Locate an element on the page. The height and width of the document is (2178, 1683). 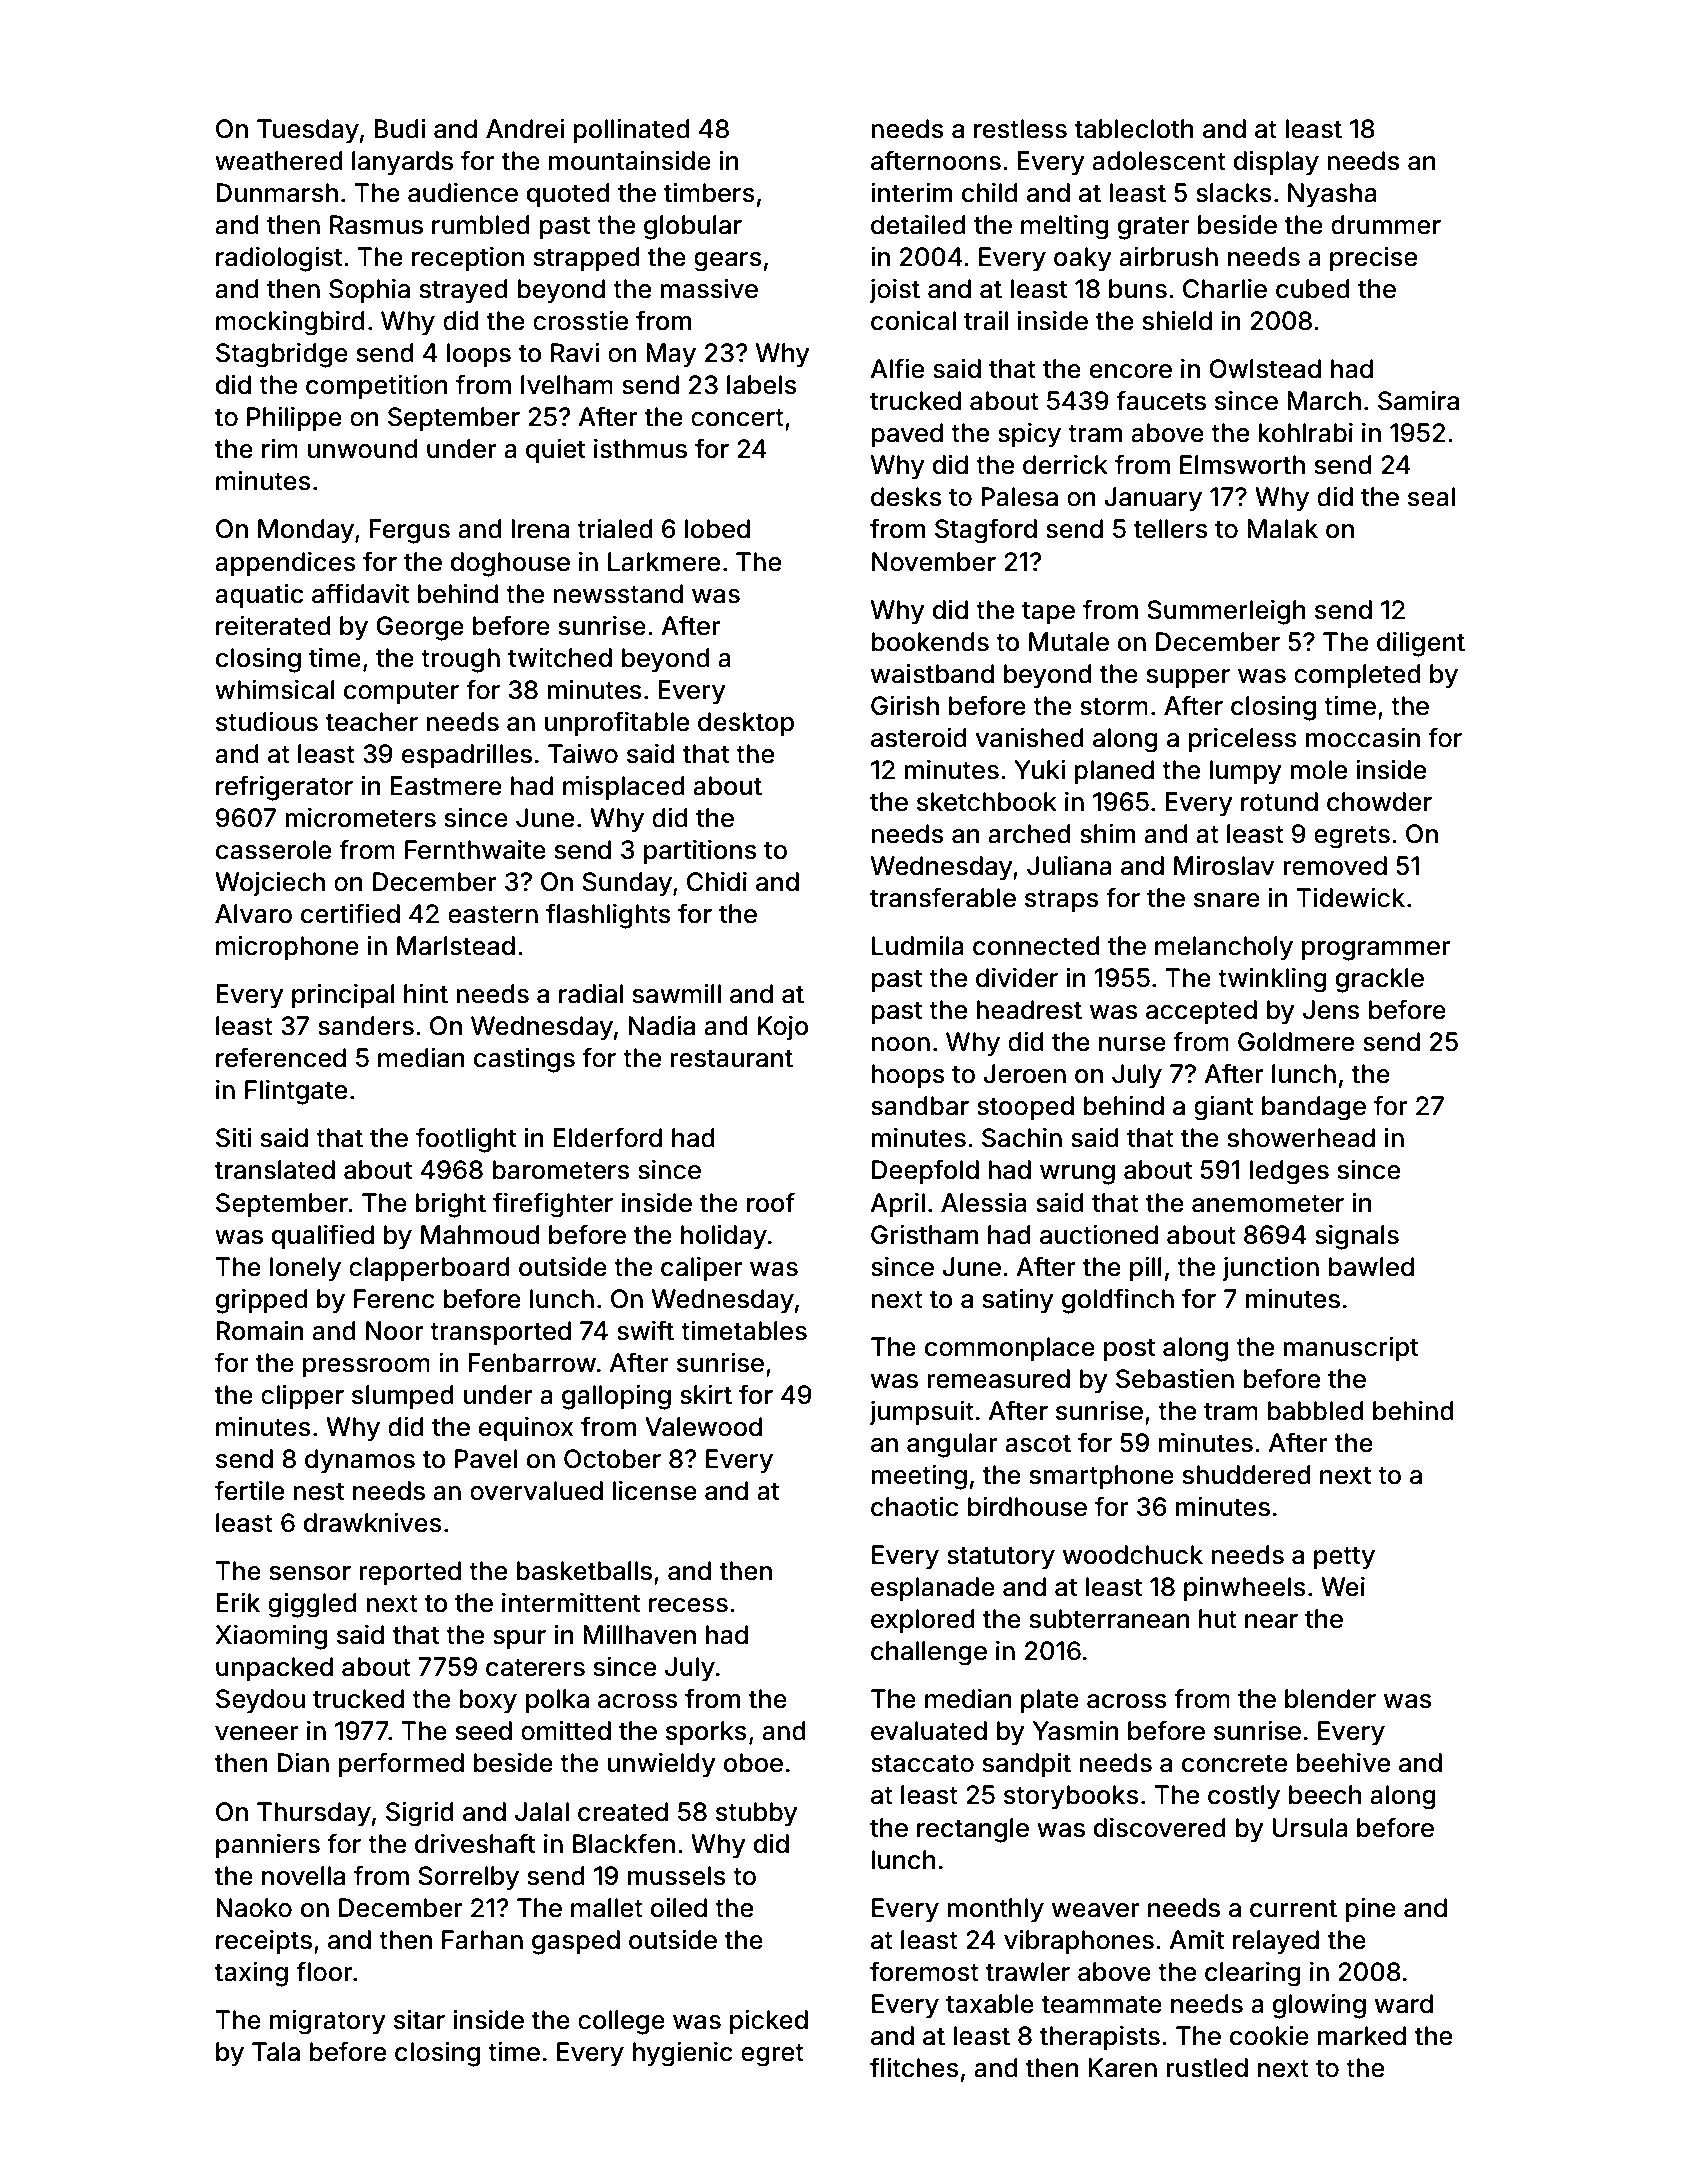
beech is located at coordinates (1325, 1795).
